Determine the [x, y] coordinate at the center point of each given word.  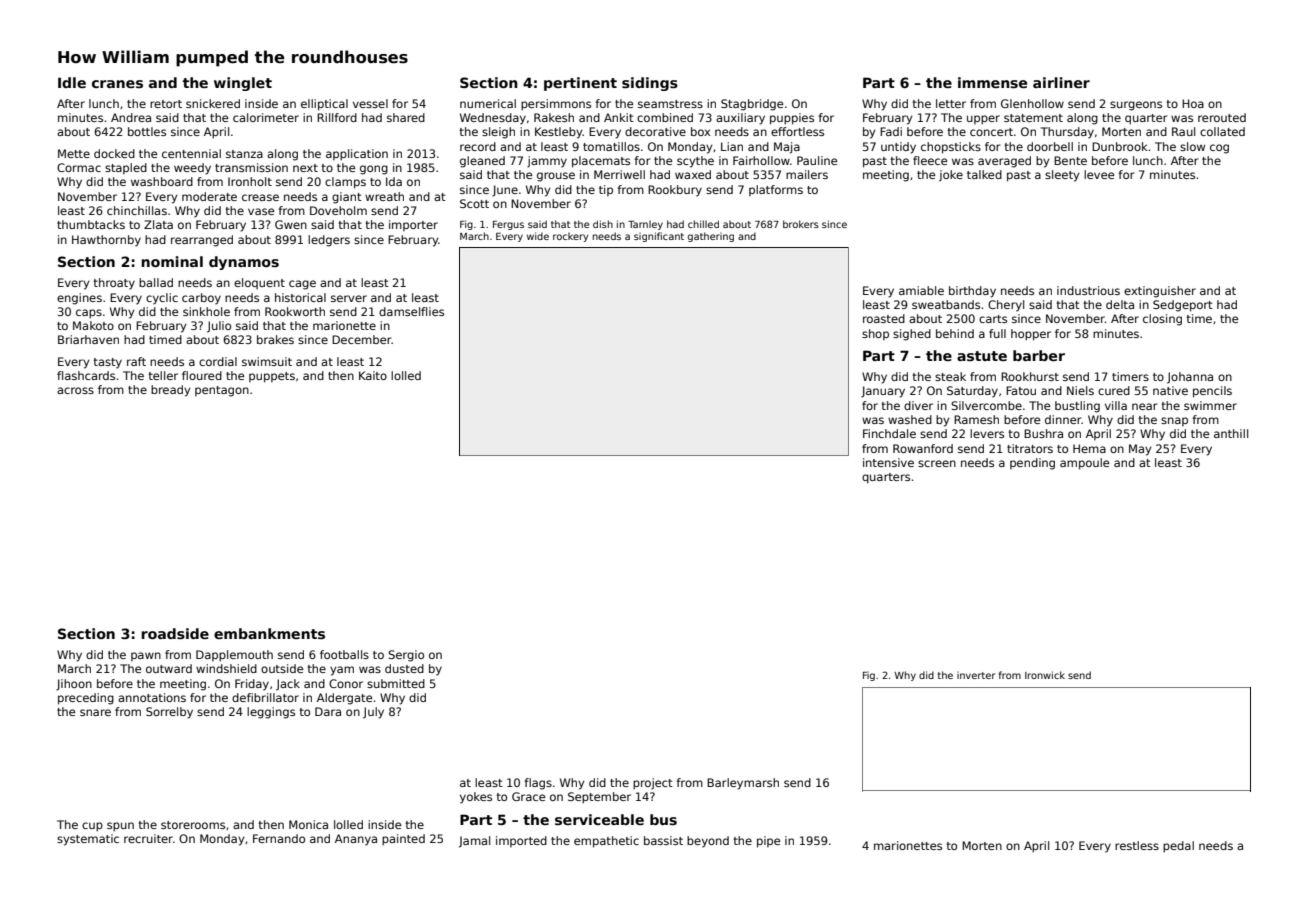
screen [937, 463]
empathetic [606, 842]
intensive [888, 462]
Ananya [356, 840]
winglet [243, 84]
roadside [175, 633]
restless [1137, 845]
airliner [1061, 82]
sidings [650, 84]
